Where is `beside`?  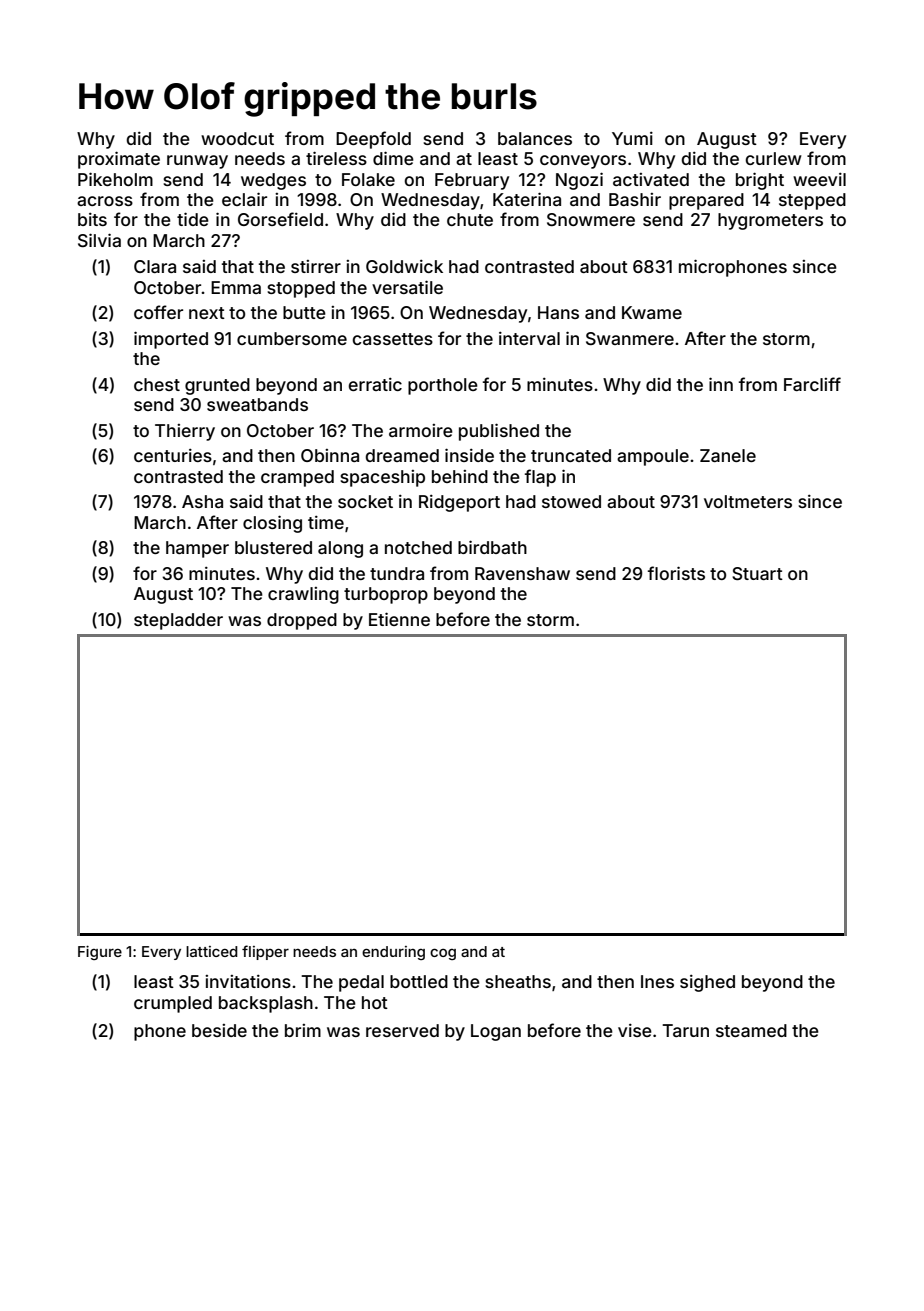 beside is located at coordinates (219, 1030).
